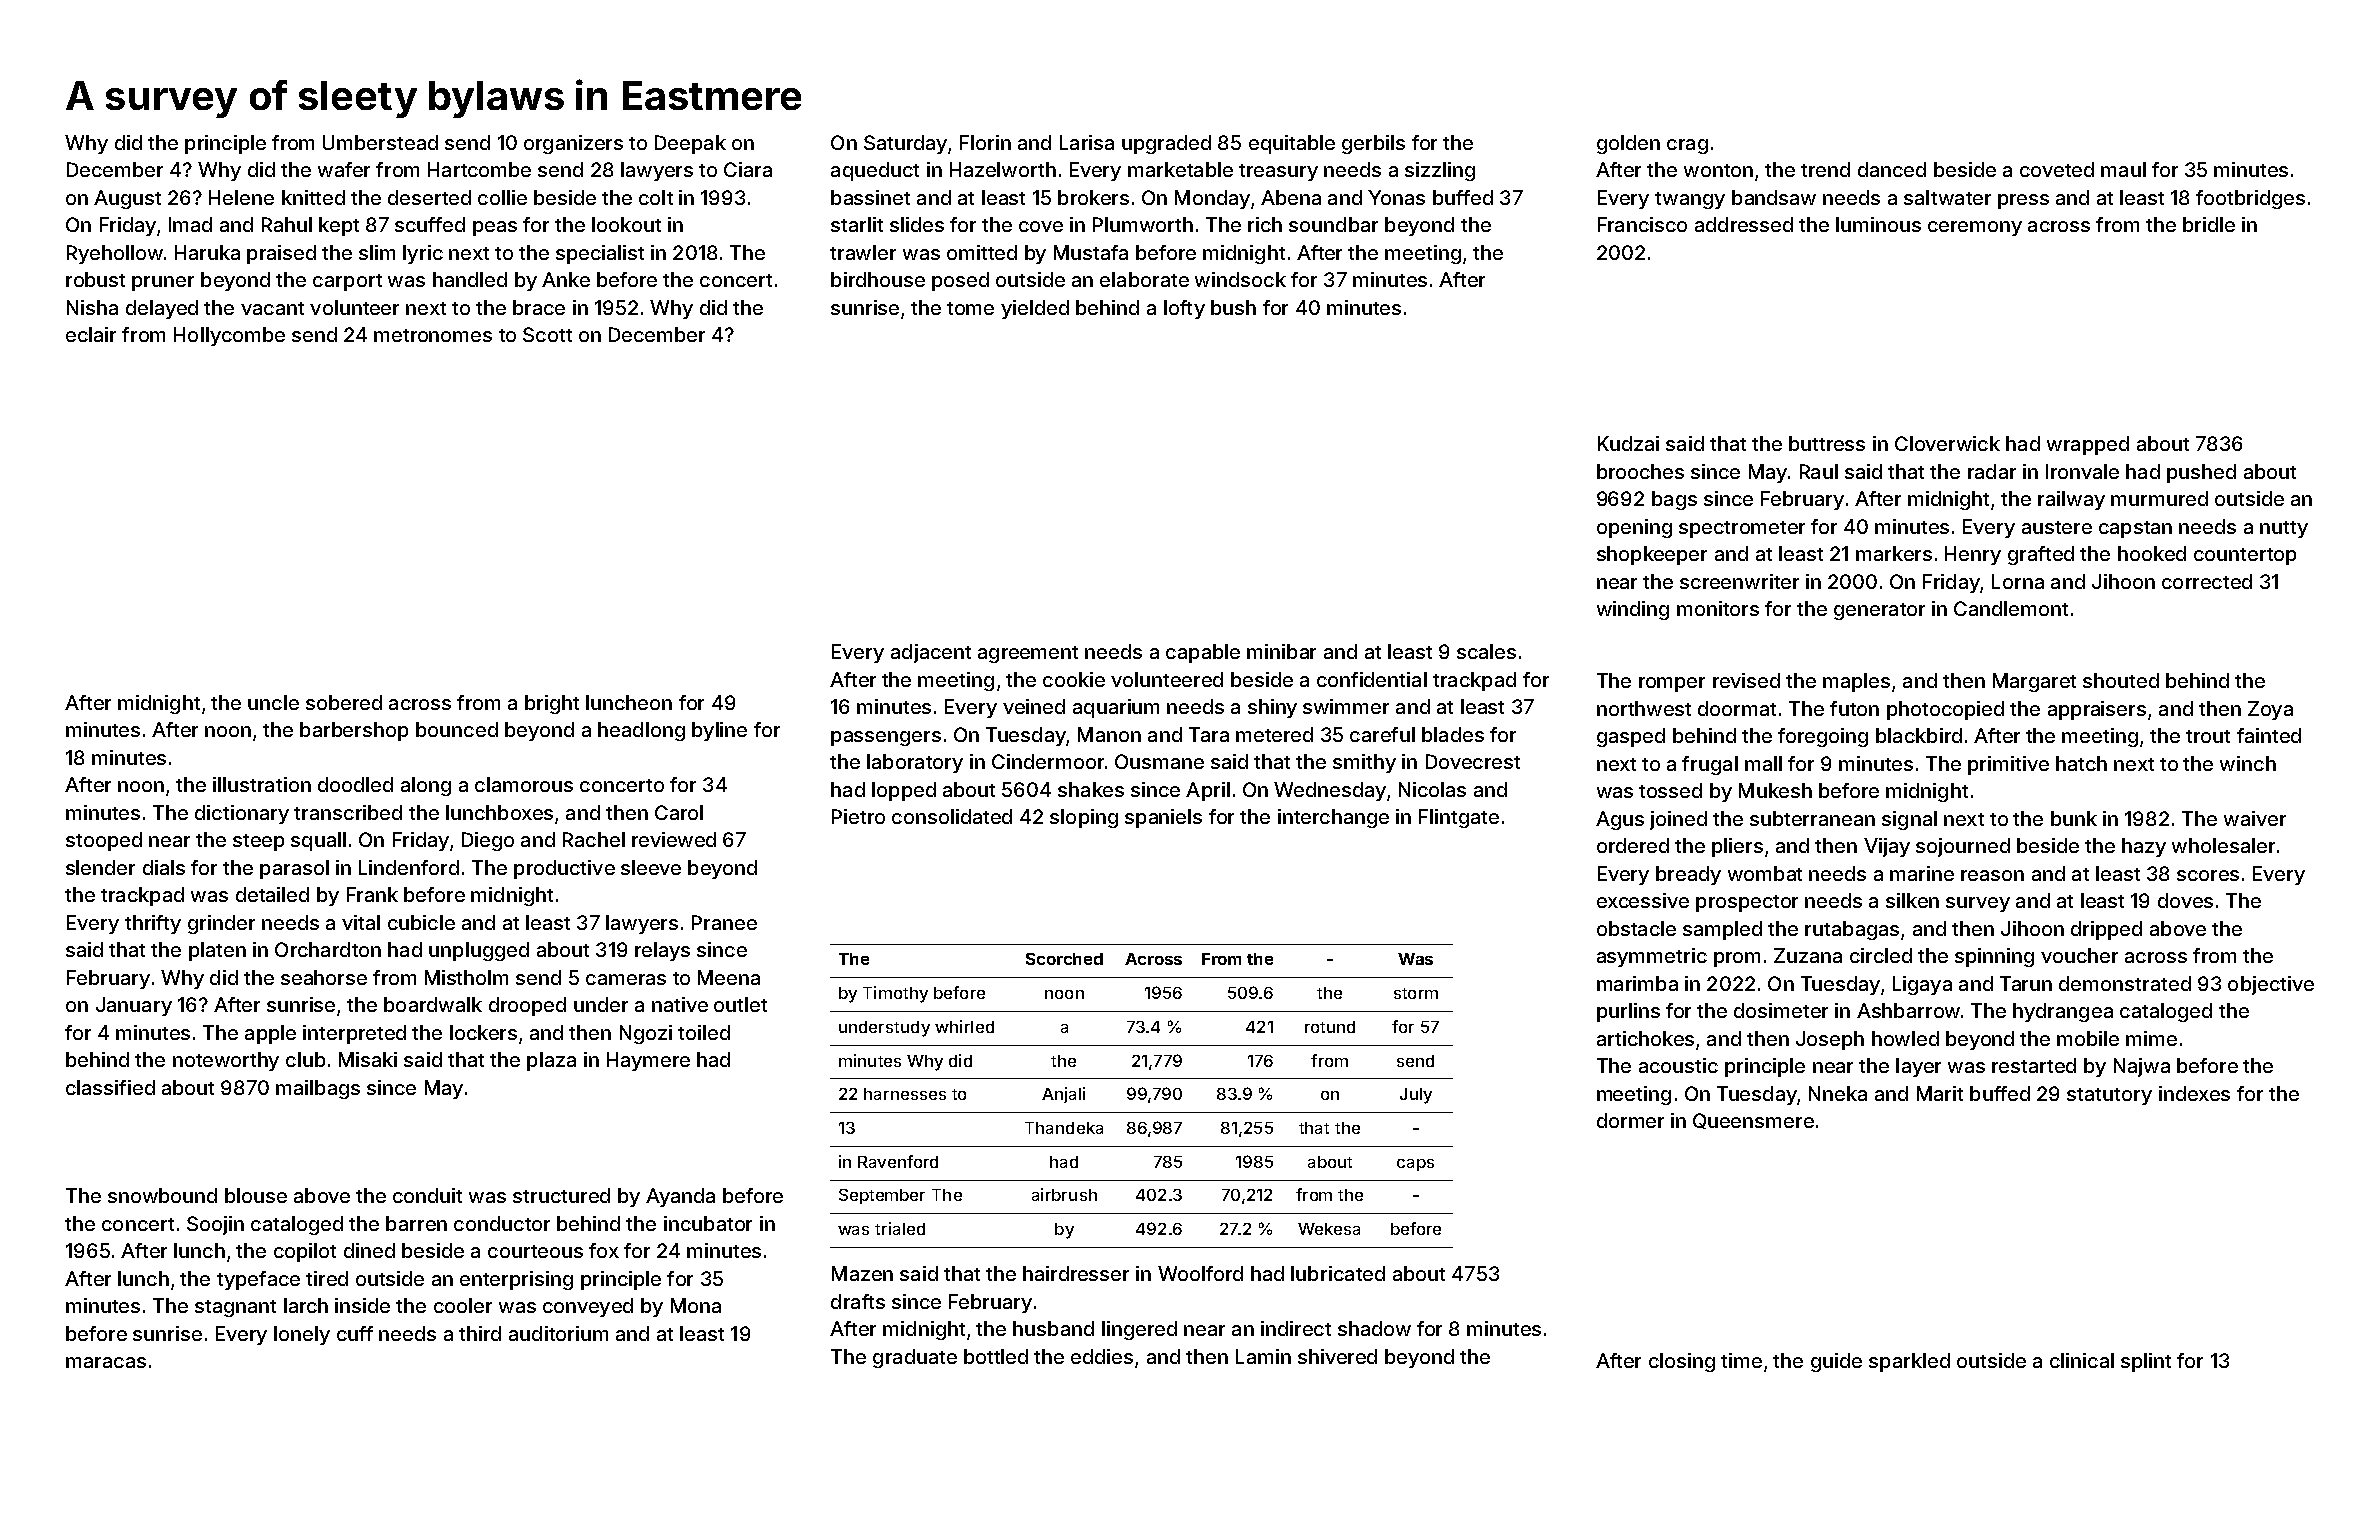 The height and width of the screenshot is (1540, 2380). What do you see at coordinates (2041, 555) in the screenshot?
I see `grafted` at bounding box center [2041, 555].
